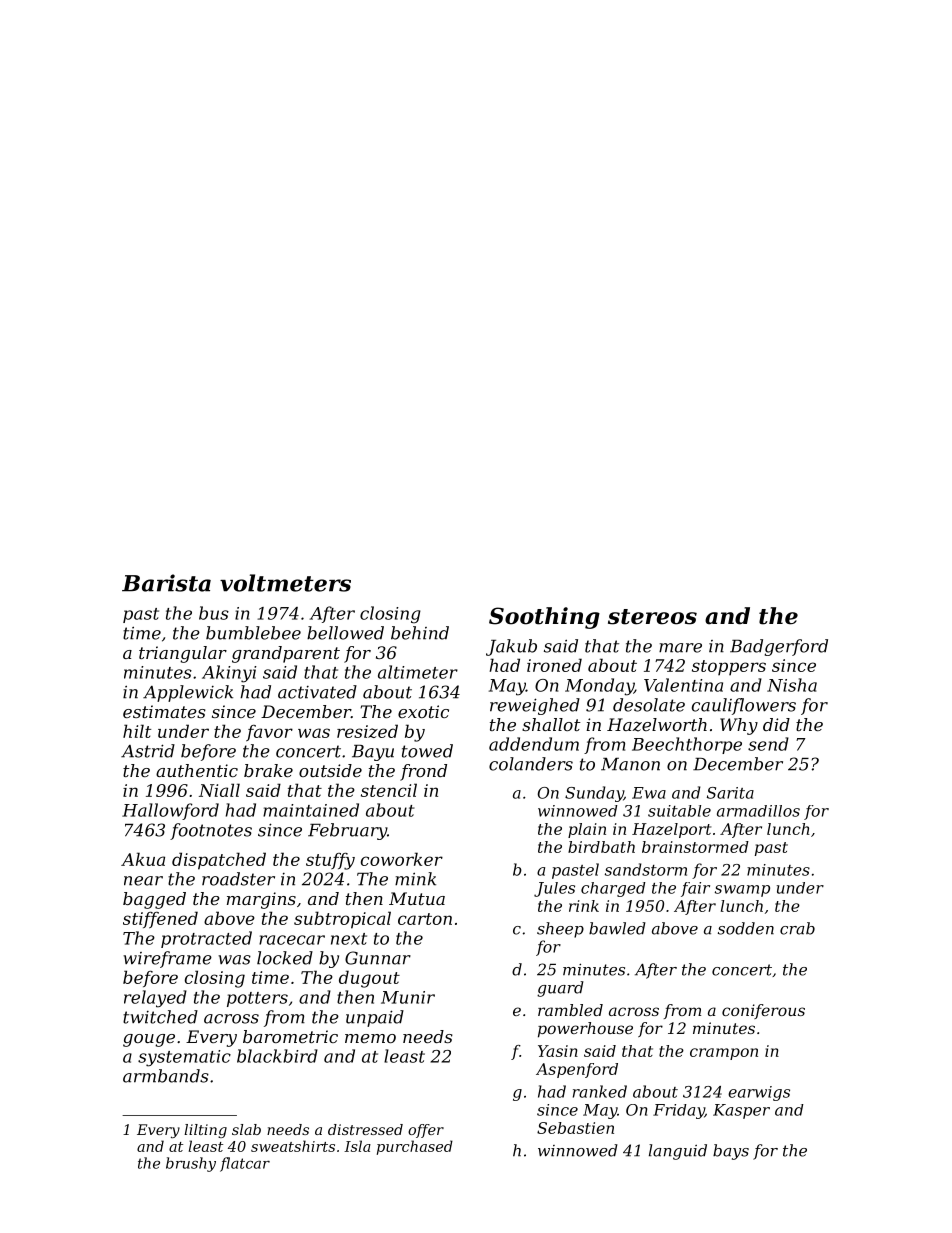 The image size is (952, 1233). Describe the element at coordinates (427, 751) in the screenshot. I see `towed` at that location.
